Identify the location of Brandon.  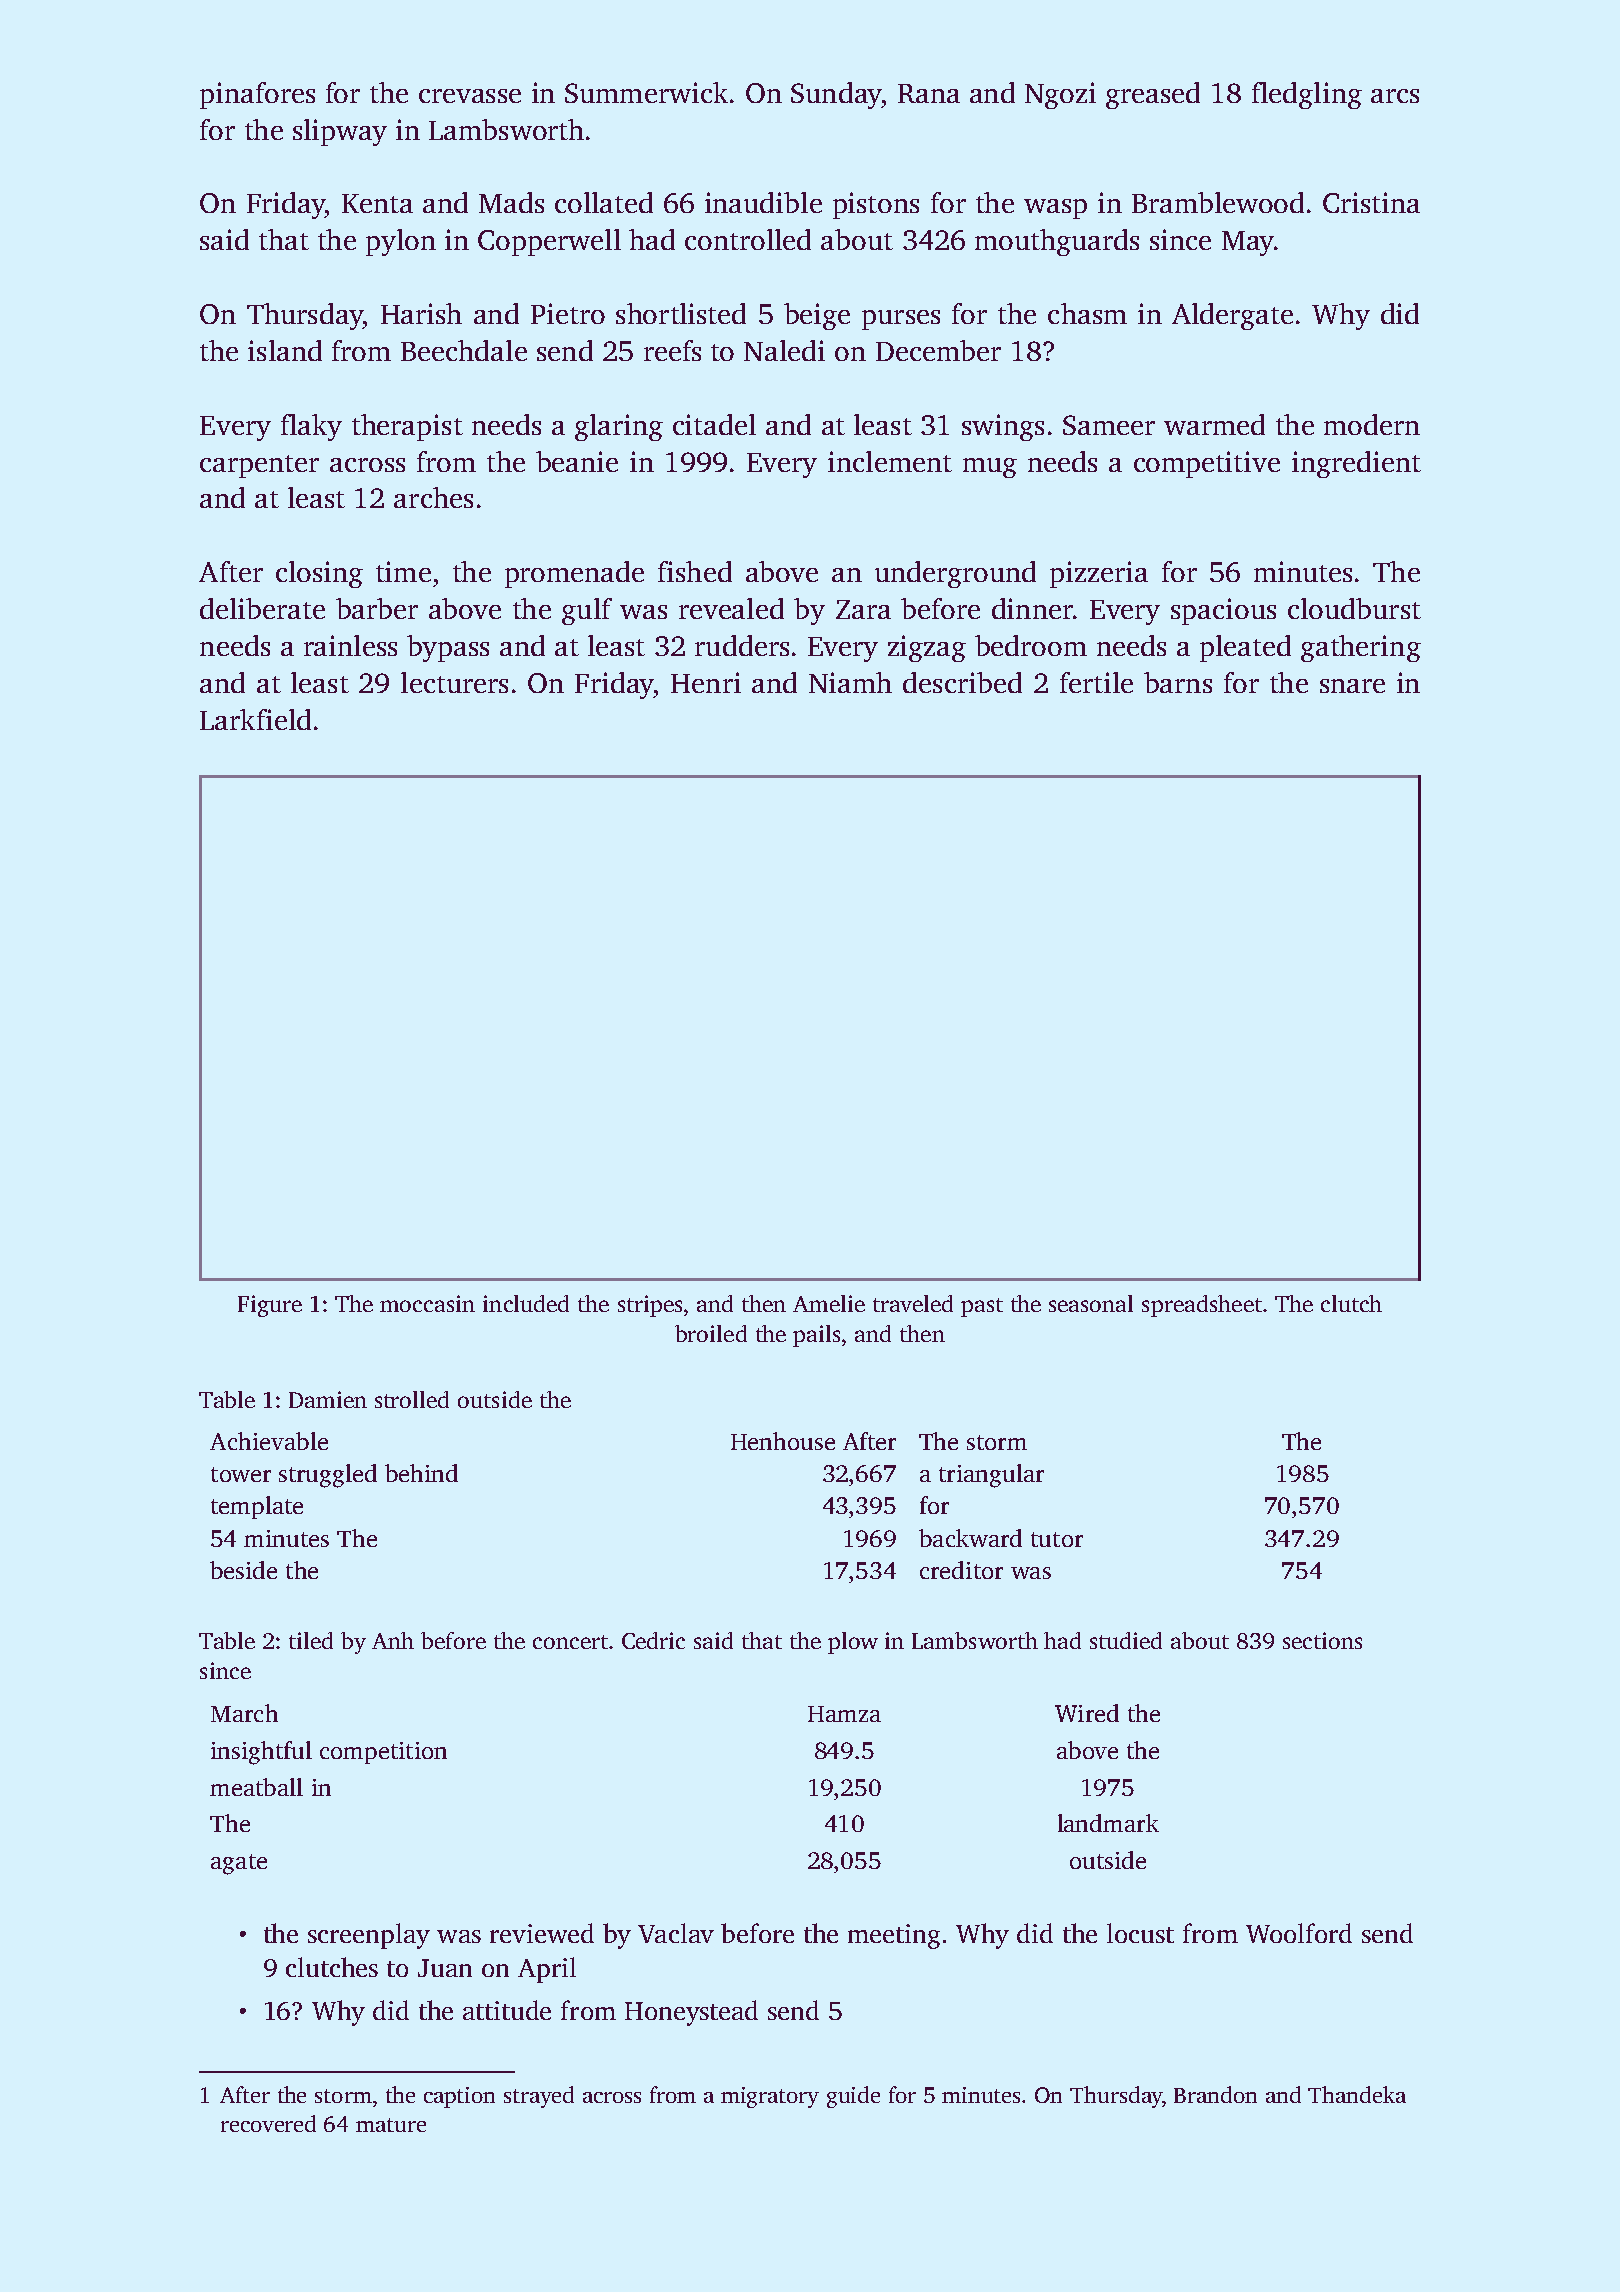
(1215, 2094).
